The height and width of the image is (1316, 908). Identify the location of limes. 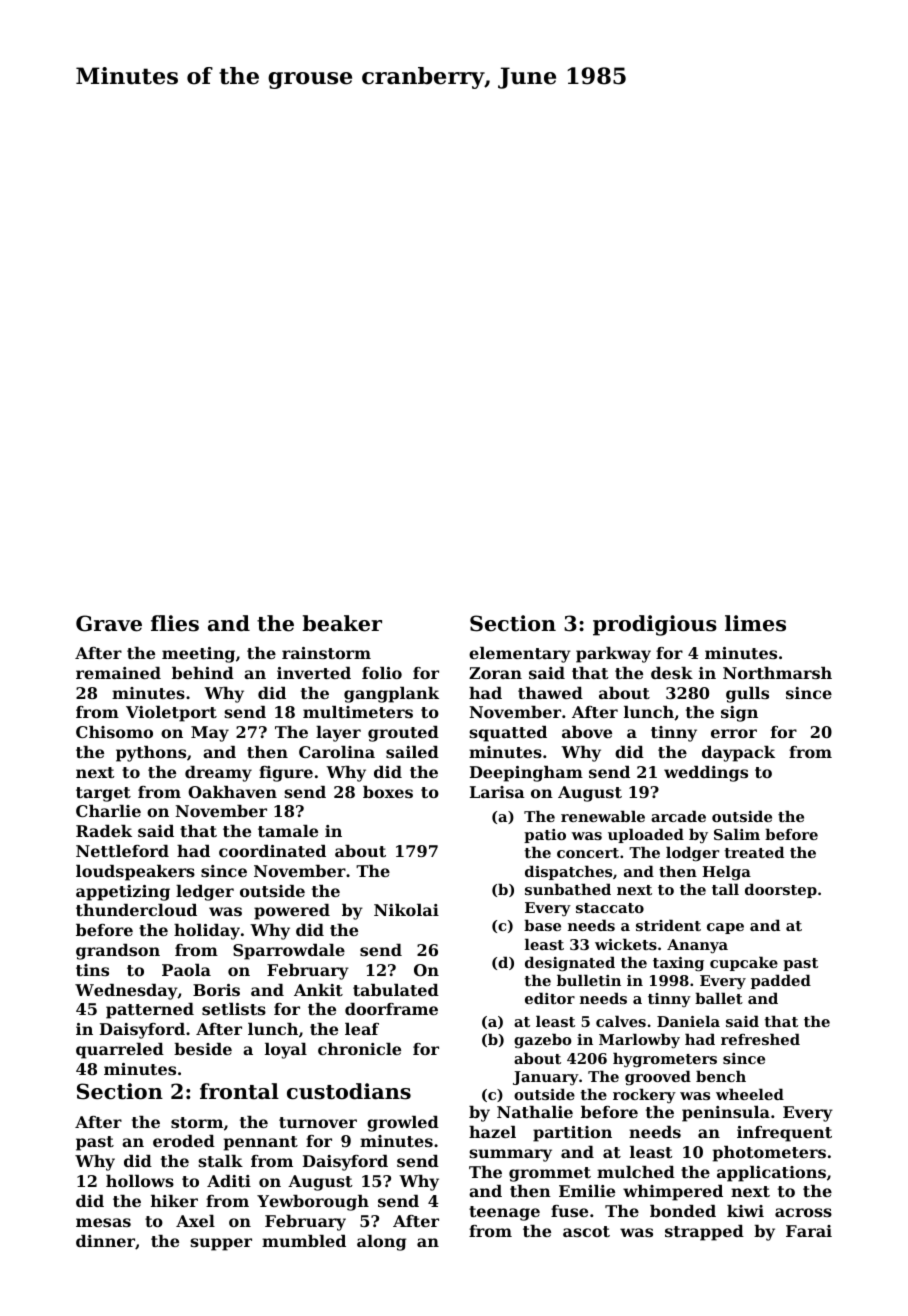
(755, 623).
